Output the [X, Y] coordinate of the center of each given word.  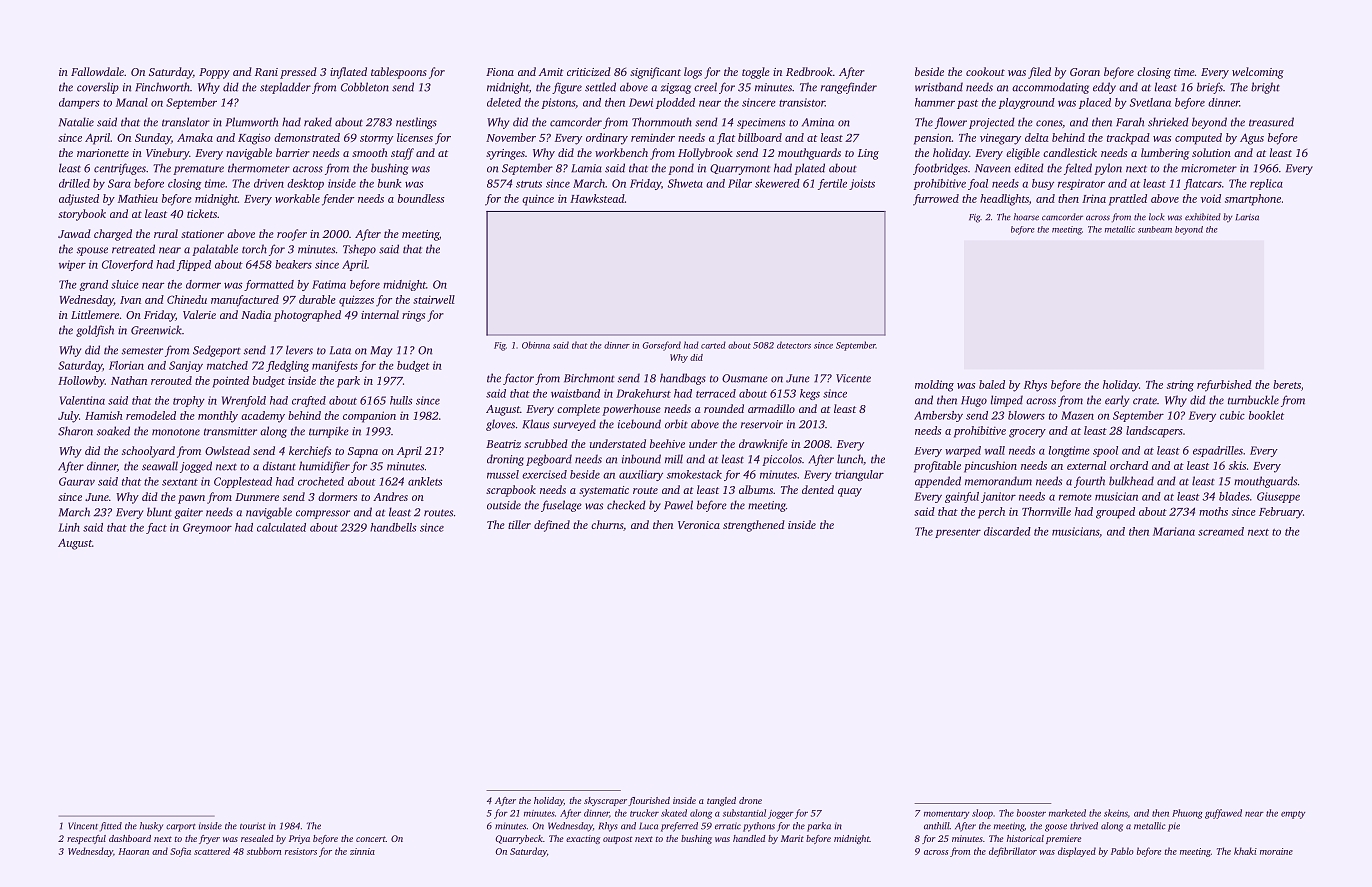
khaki [1245, 851]
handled [749, 838]
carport [181, 827]
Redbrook [809, 71]
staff [402, 154]
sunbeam [1155, 229]
